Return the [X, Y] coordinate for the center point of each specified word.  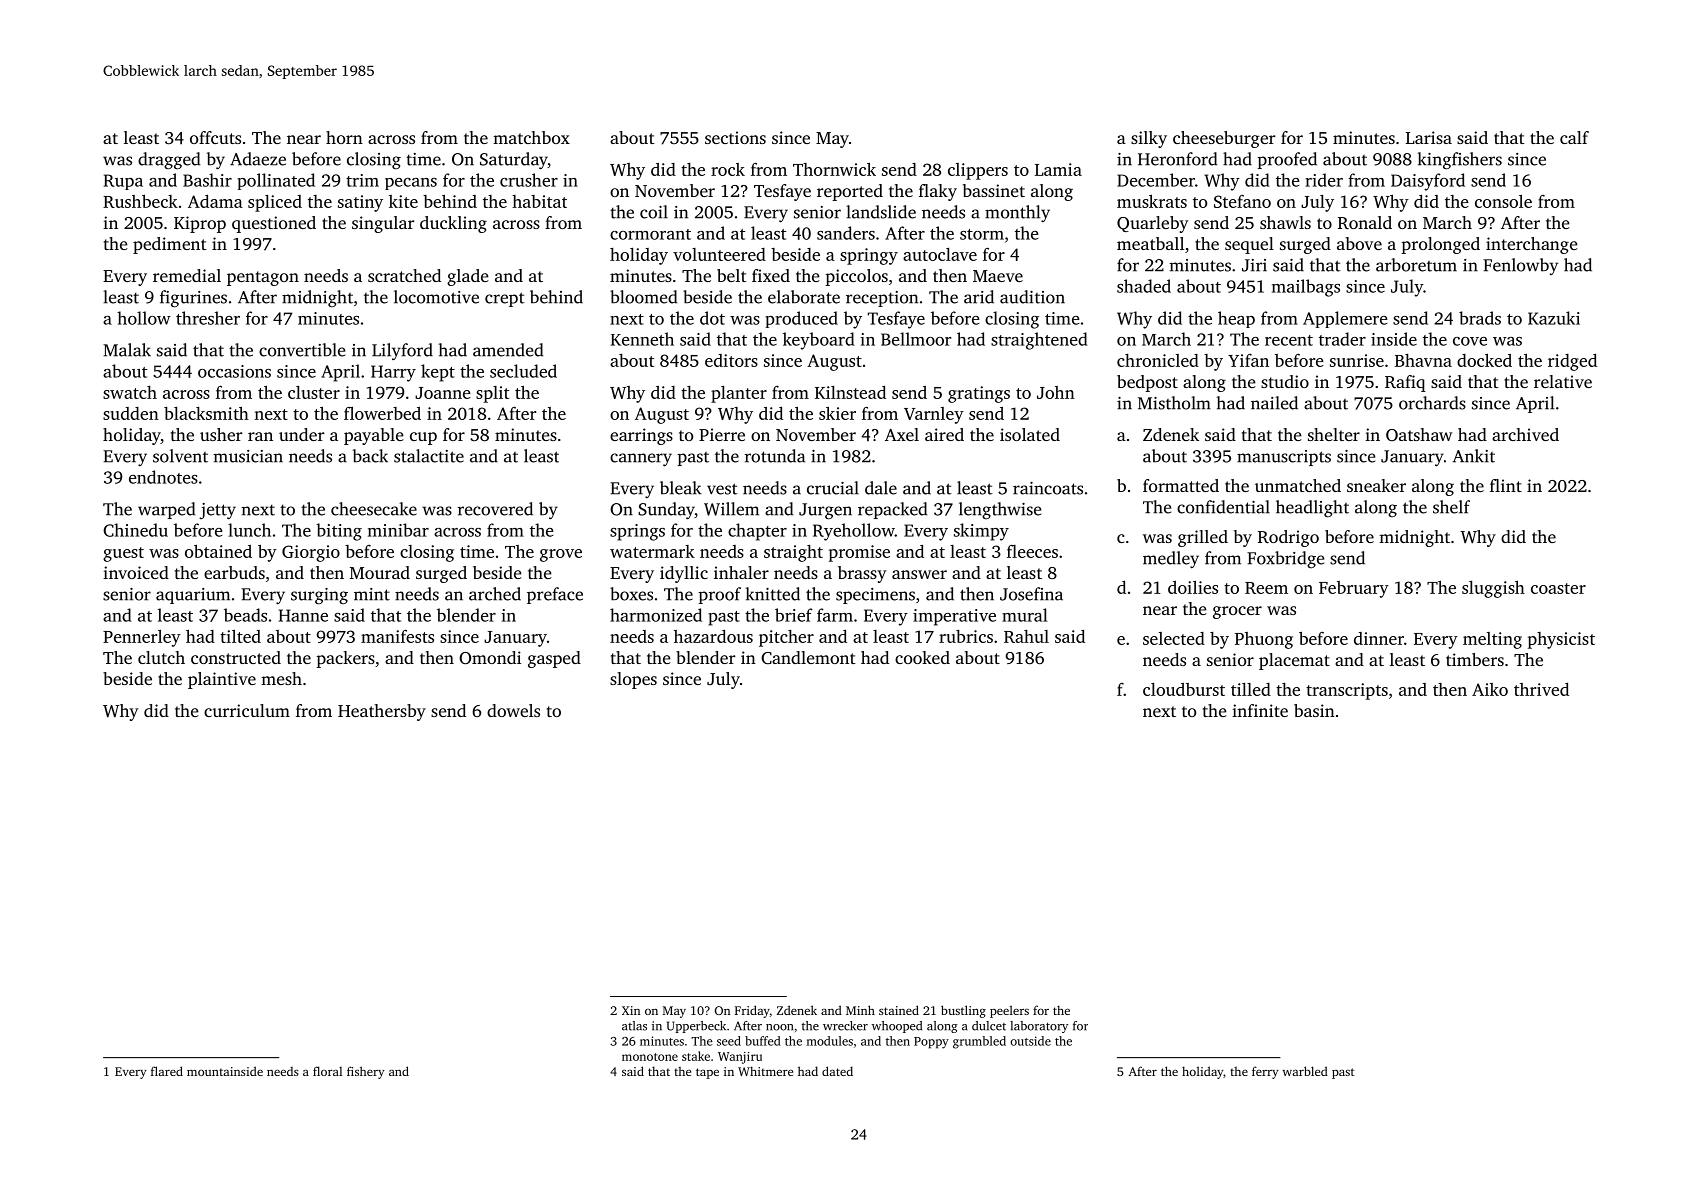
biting [339, 532]
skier [837, 413]
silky [1149, 139]
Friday [752, 1011]
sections [735, 137]
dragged [169, 161]
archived [1525, 434]
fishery [365, 1072]
